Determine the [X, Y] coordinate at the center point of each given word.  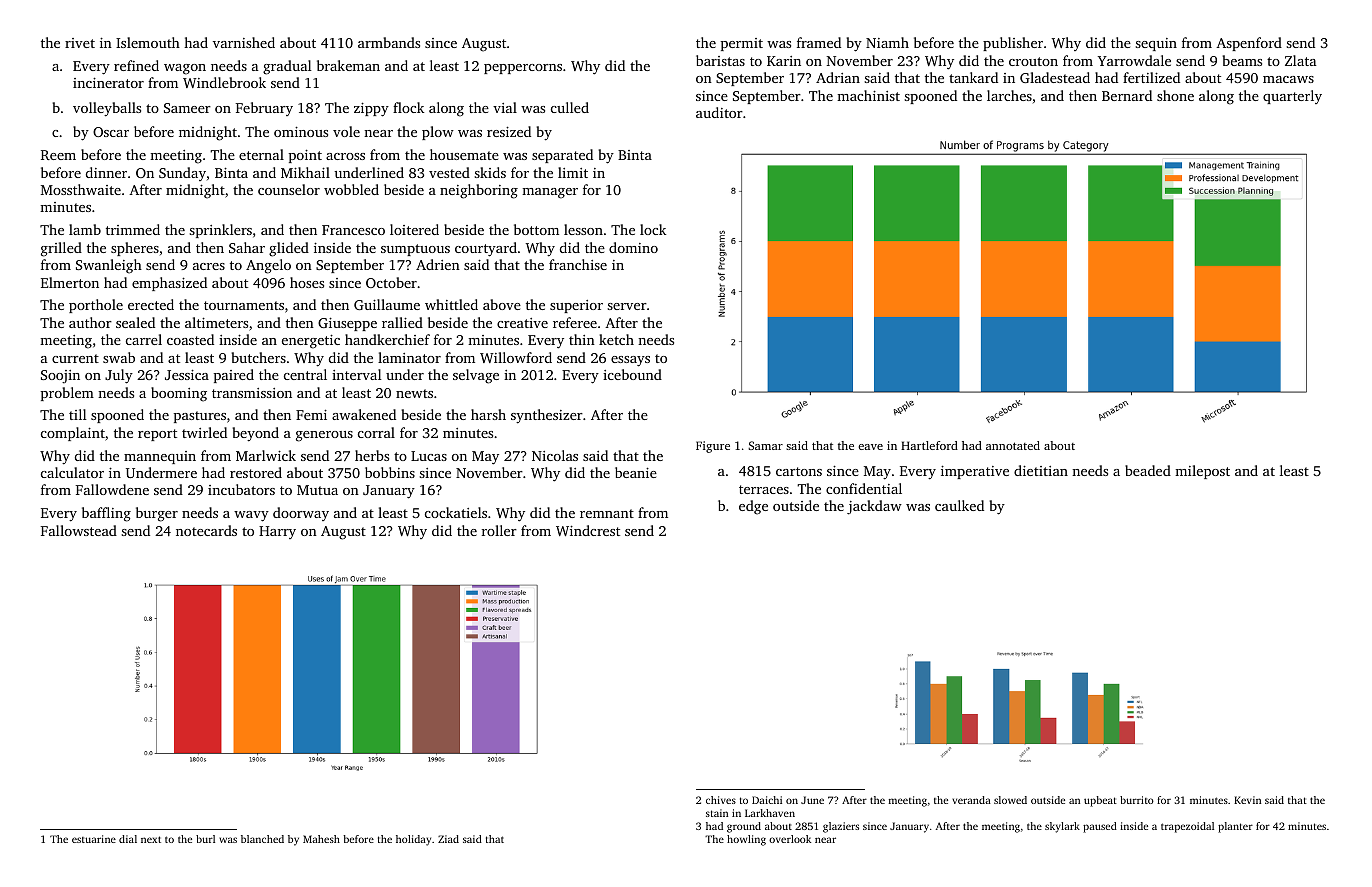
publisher [1013, 44]
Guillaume [387, 304]
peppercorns [523, 69]
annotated [1013, 445]
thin [582, 339]
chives [721, 800]
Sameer [187, 108]
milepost [1202, 472]
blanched [262, 839]
